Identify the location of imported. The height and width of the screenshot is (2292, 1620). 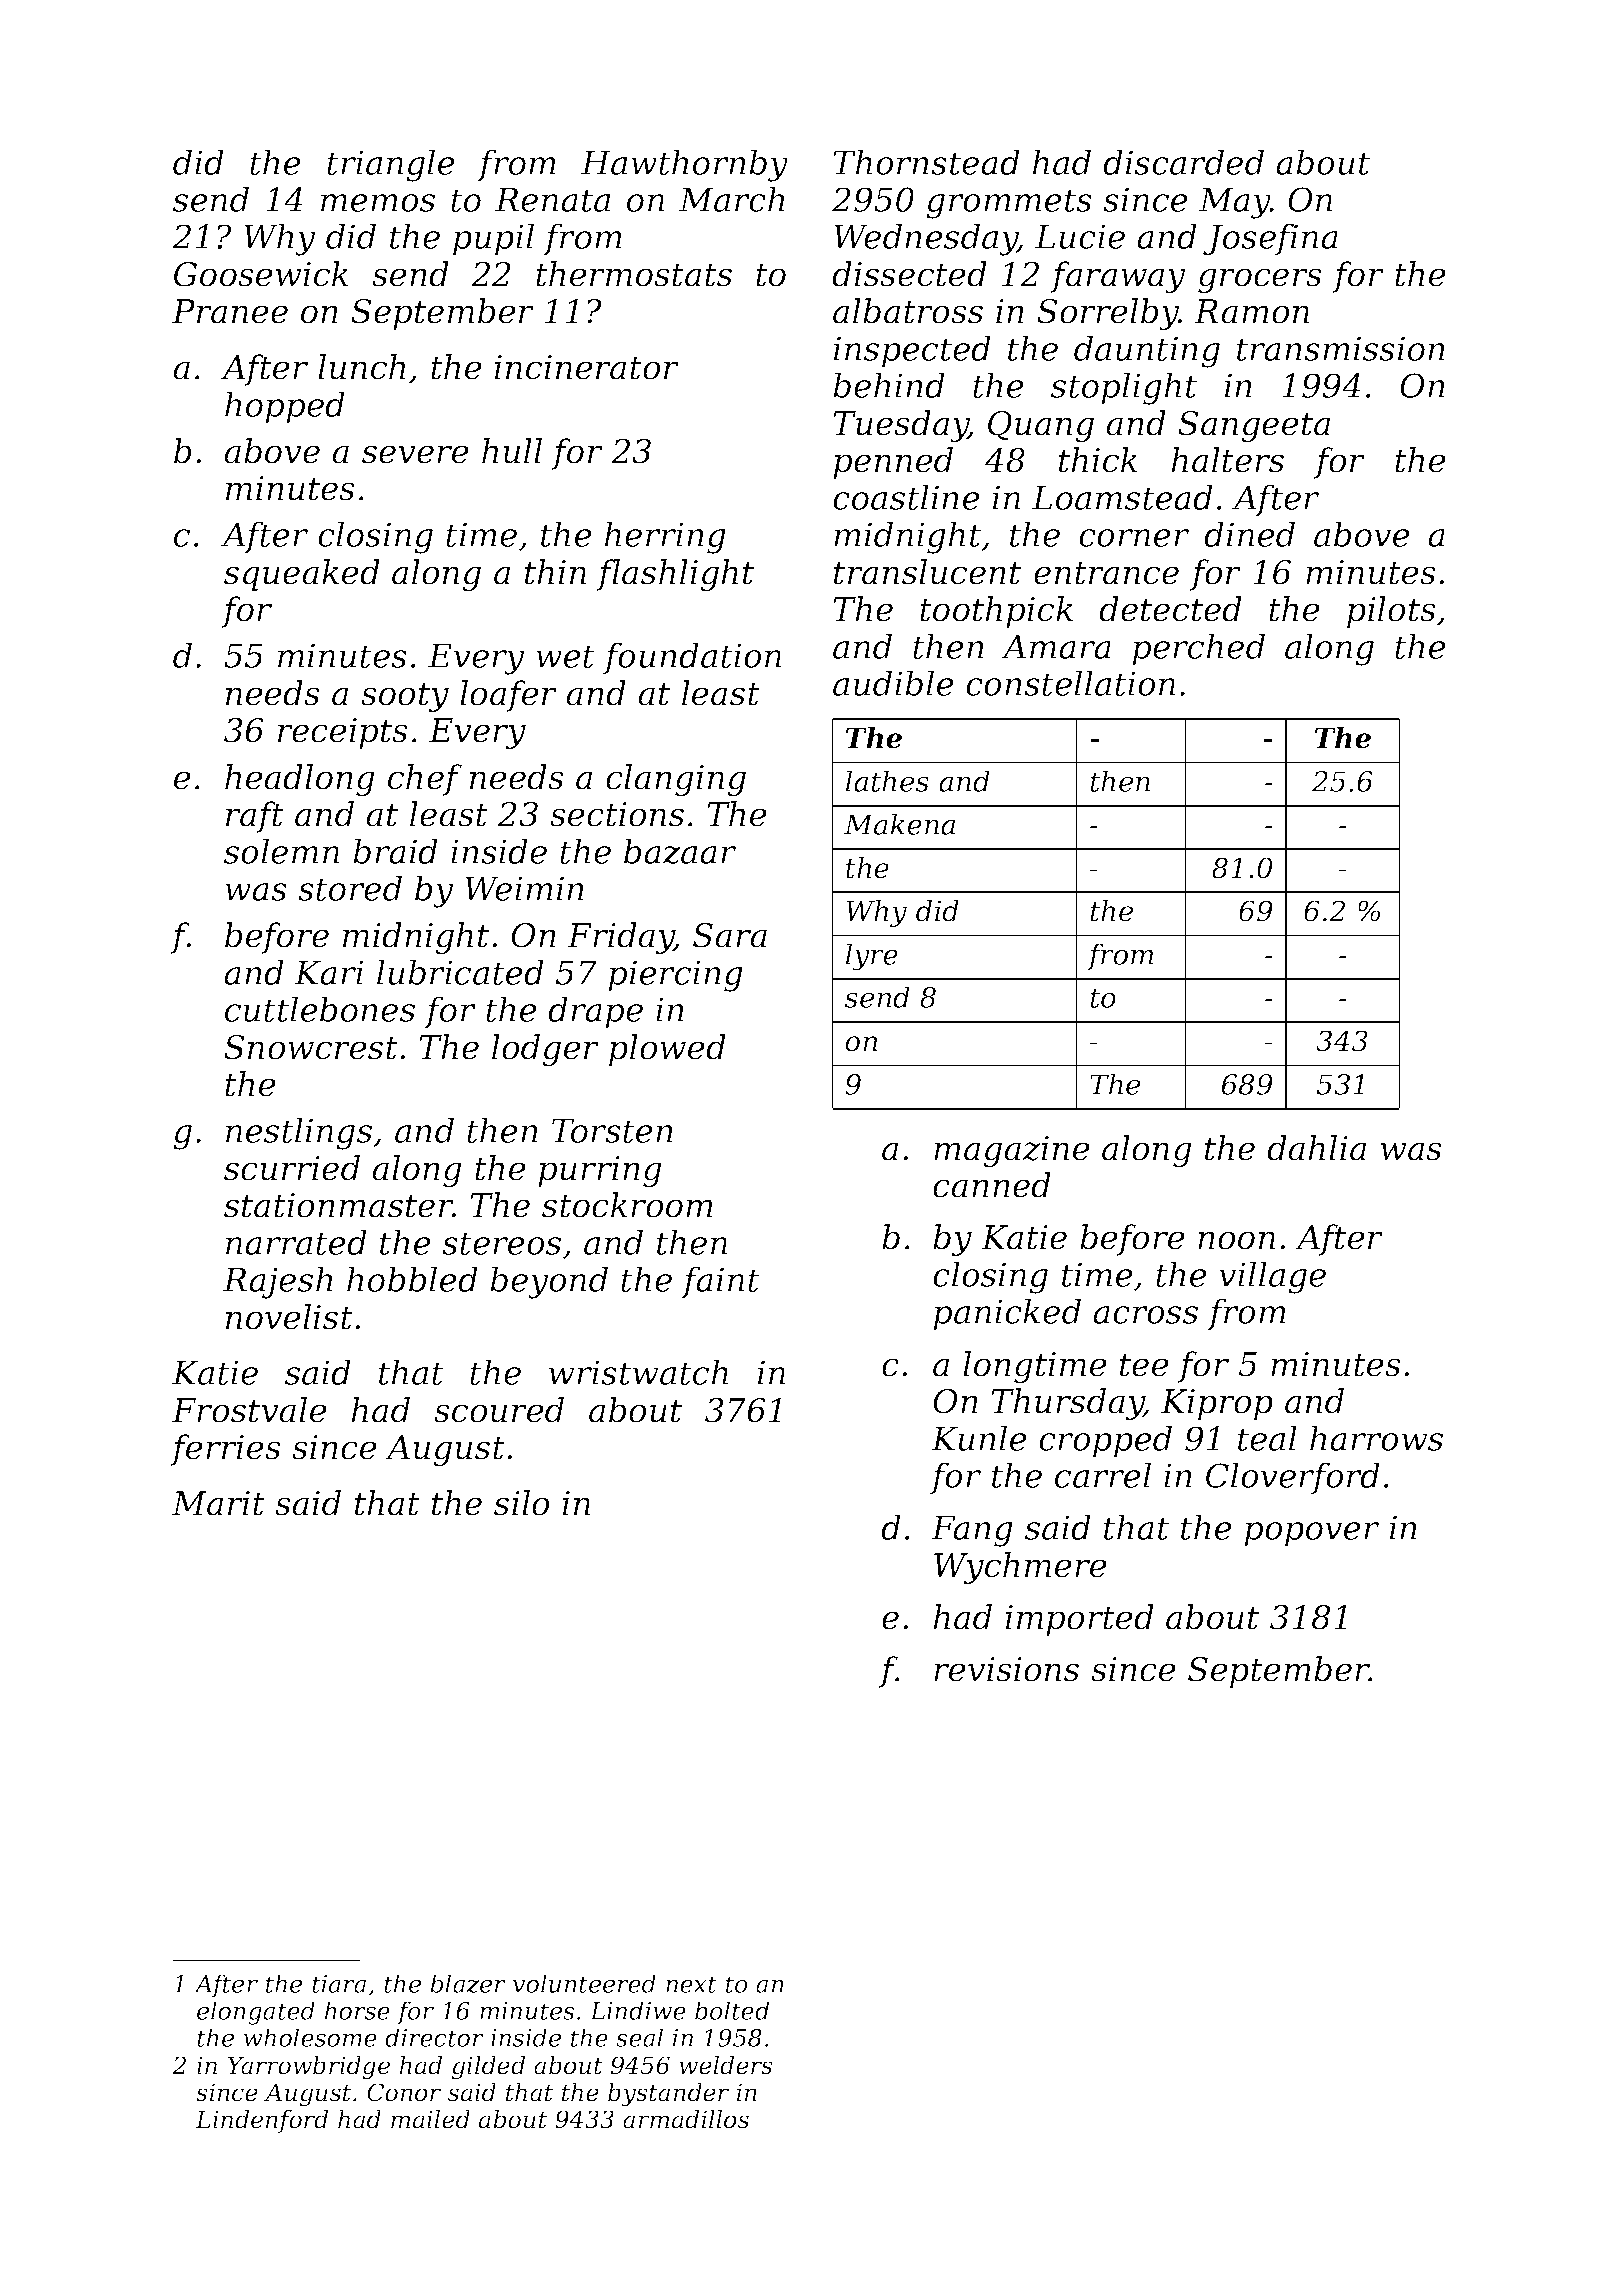
(1079, 1620).
